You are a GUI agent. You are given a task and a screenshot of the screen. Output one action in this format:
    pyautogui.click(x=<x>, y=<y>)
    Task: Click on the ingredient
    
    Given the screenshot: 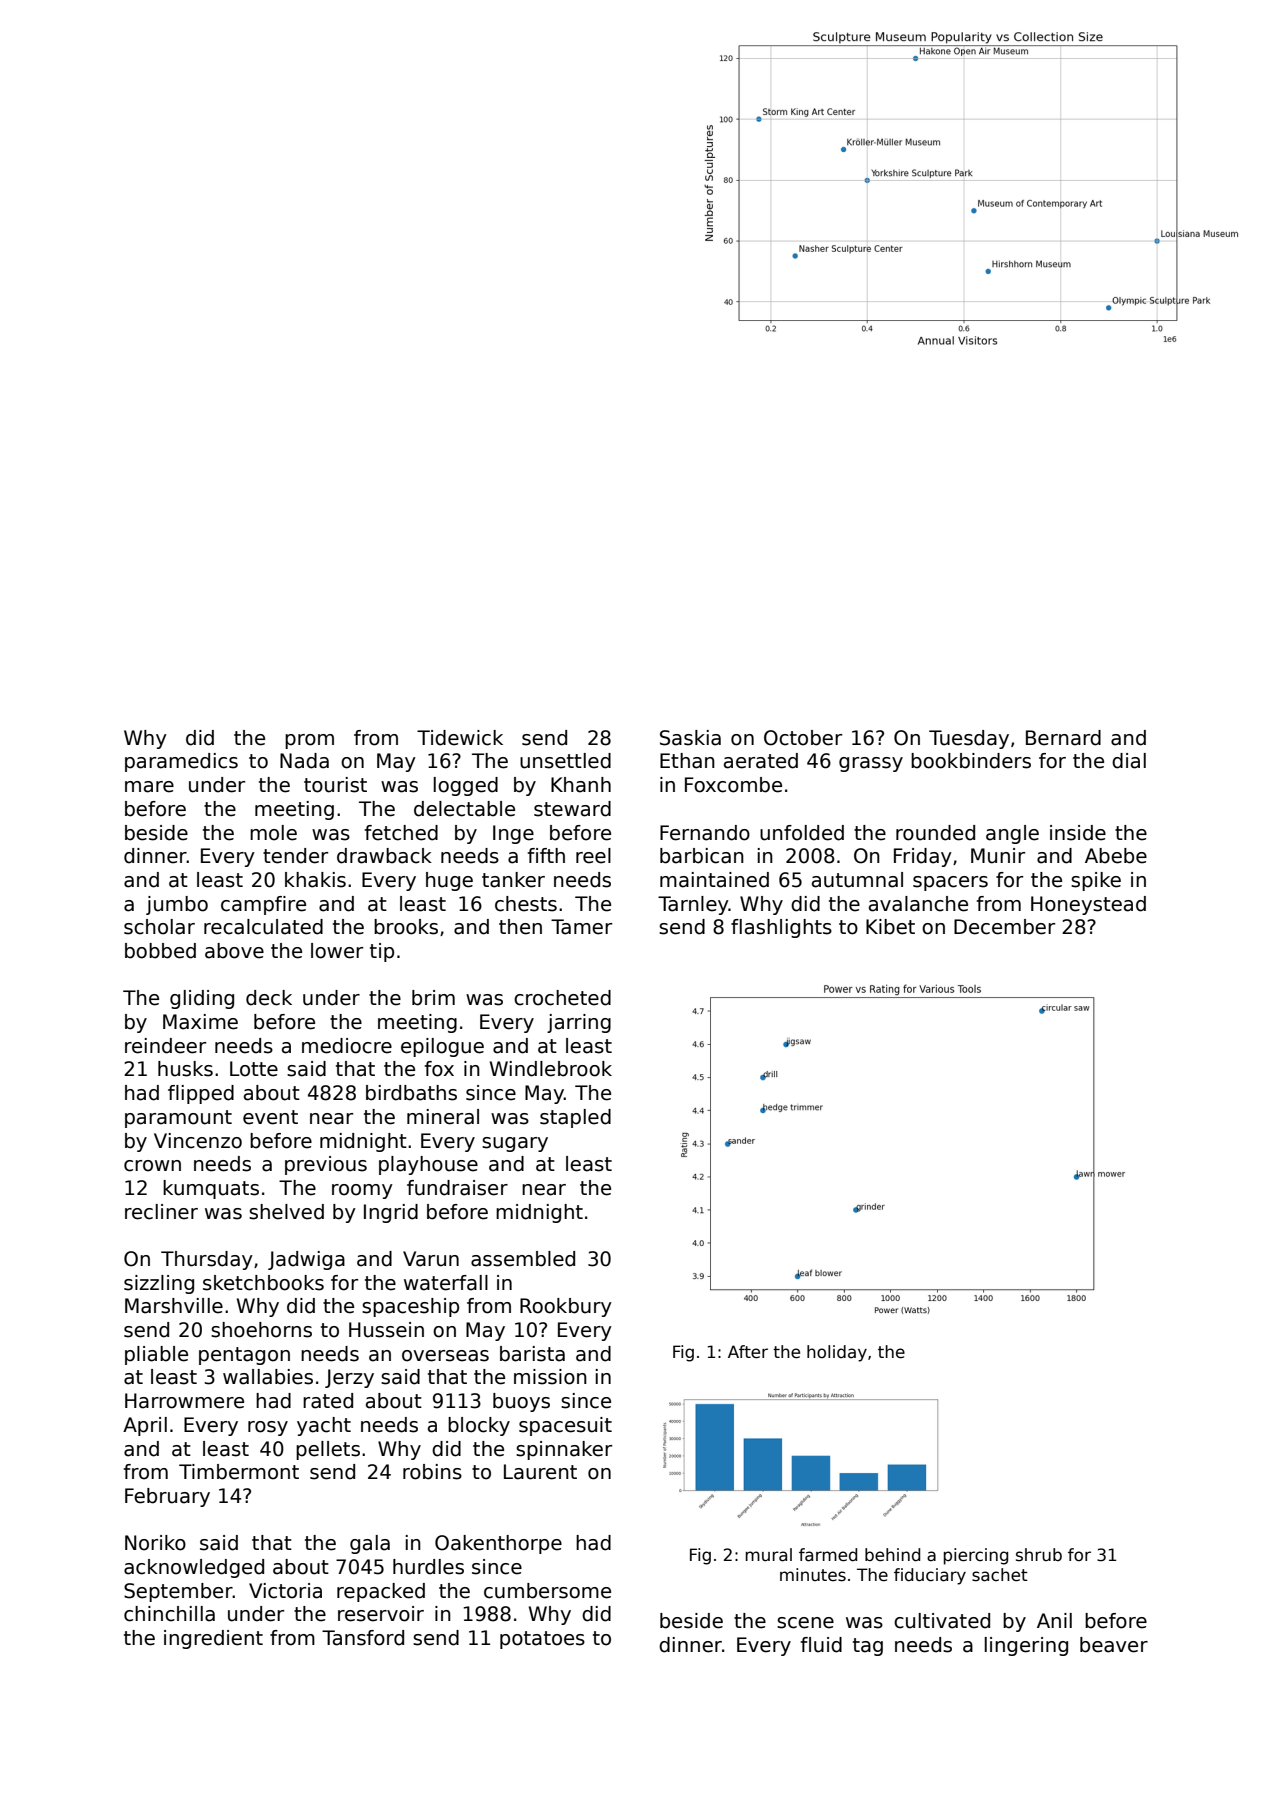 What is the action you would take?
    pyautogui.click(x=213, y=1639)
